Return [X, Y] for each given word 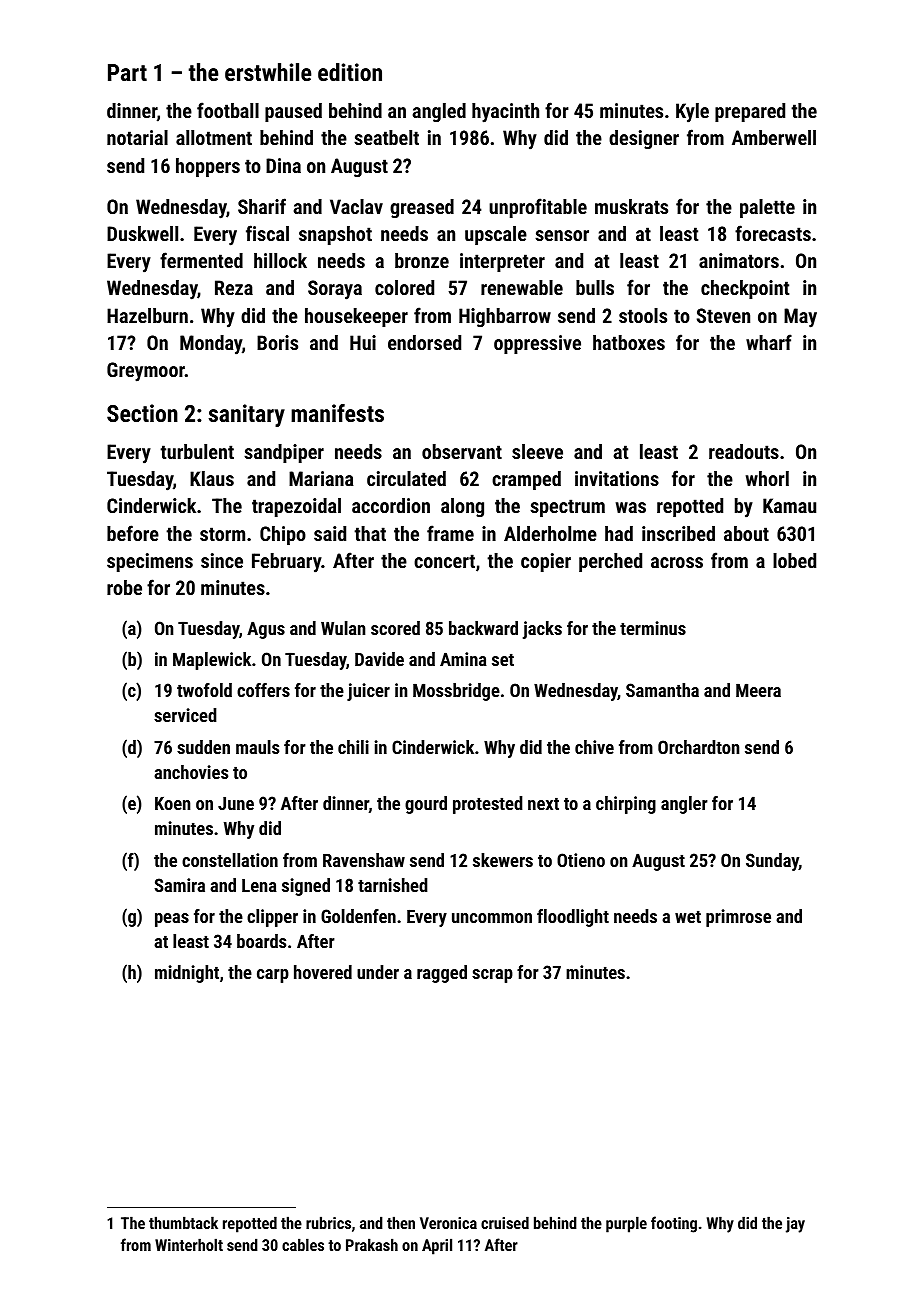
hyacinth [505, 113]
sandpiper [284, 453]
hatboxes [629, 342]
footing [674, 1224]
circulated [406, 478]
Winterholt [189, 1244]
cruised [505, 1222]
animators [739, 260]
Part [127, 72]
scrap [492, 976]
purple [626, 1224]
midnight [187, 974]
